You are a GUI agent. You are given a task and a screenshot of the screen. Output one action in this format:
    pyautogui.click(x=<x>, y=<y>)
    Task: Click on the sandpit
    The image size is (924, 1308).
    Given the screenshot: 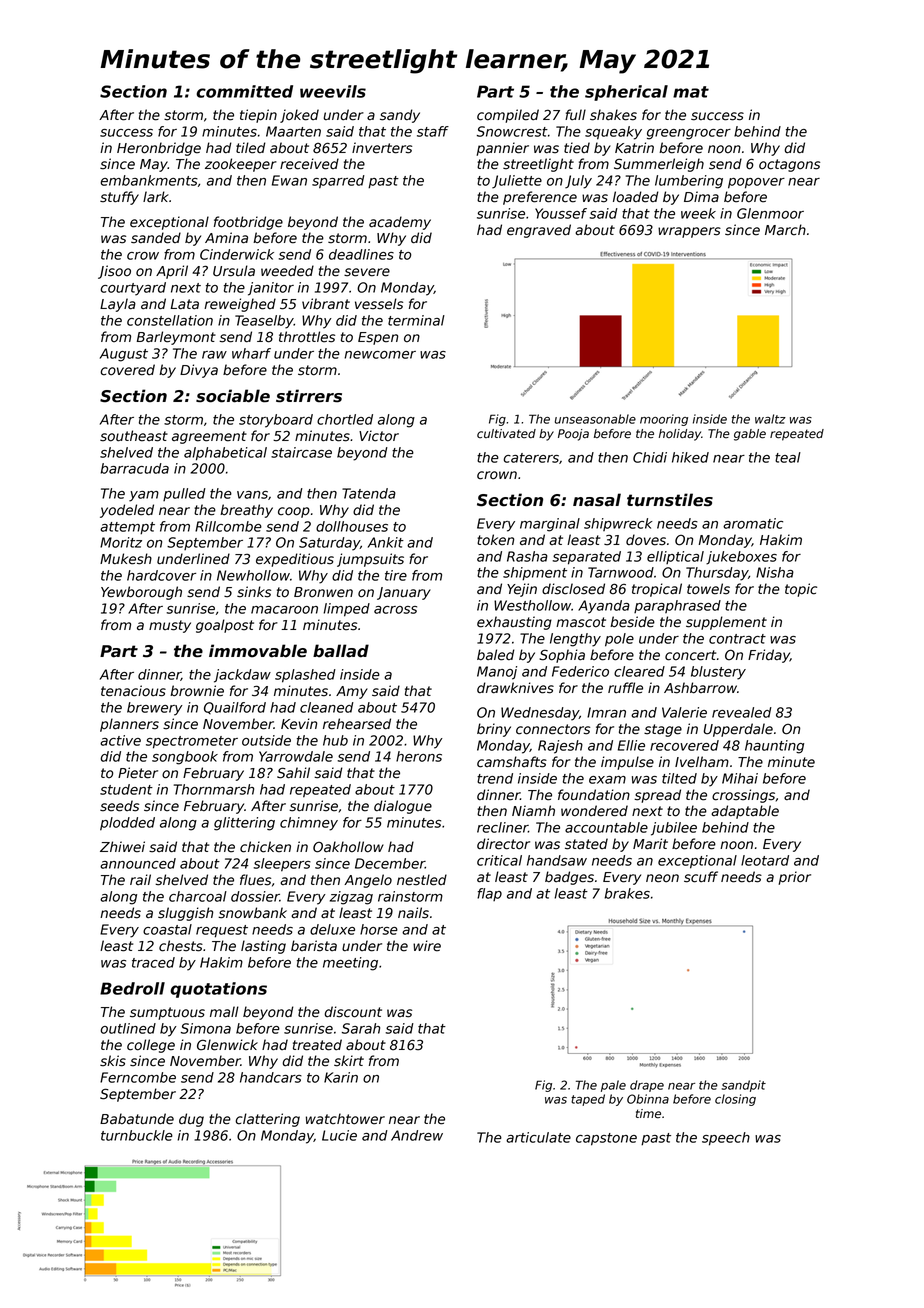 What is the action you would take?
    pyautogui.click(x=744, y=1086)
